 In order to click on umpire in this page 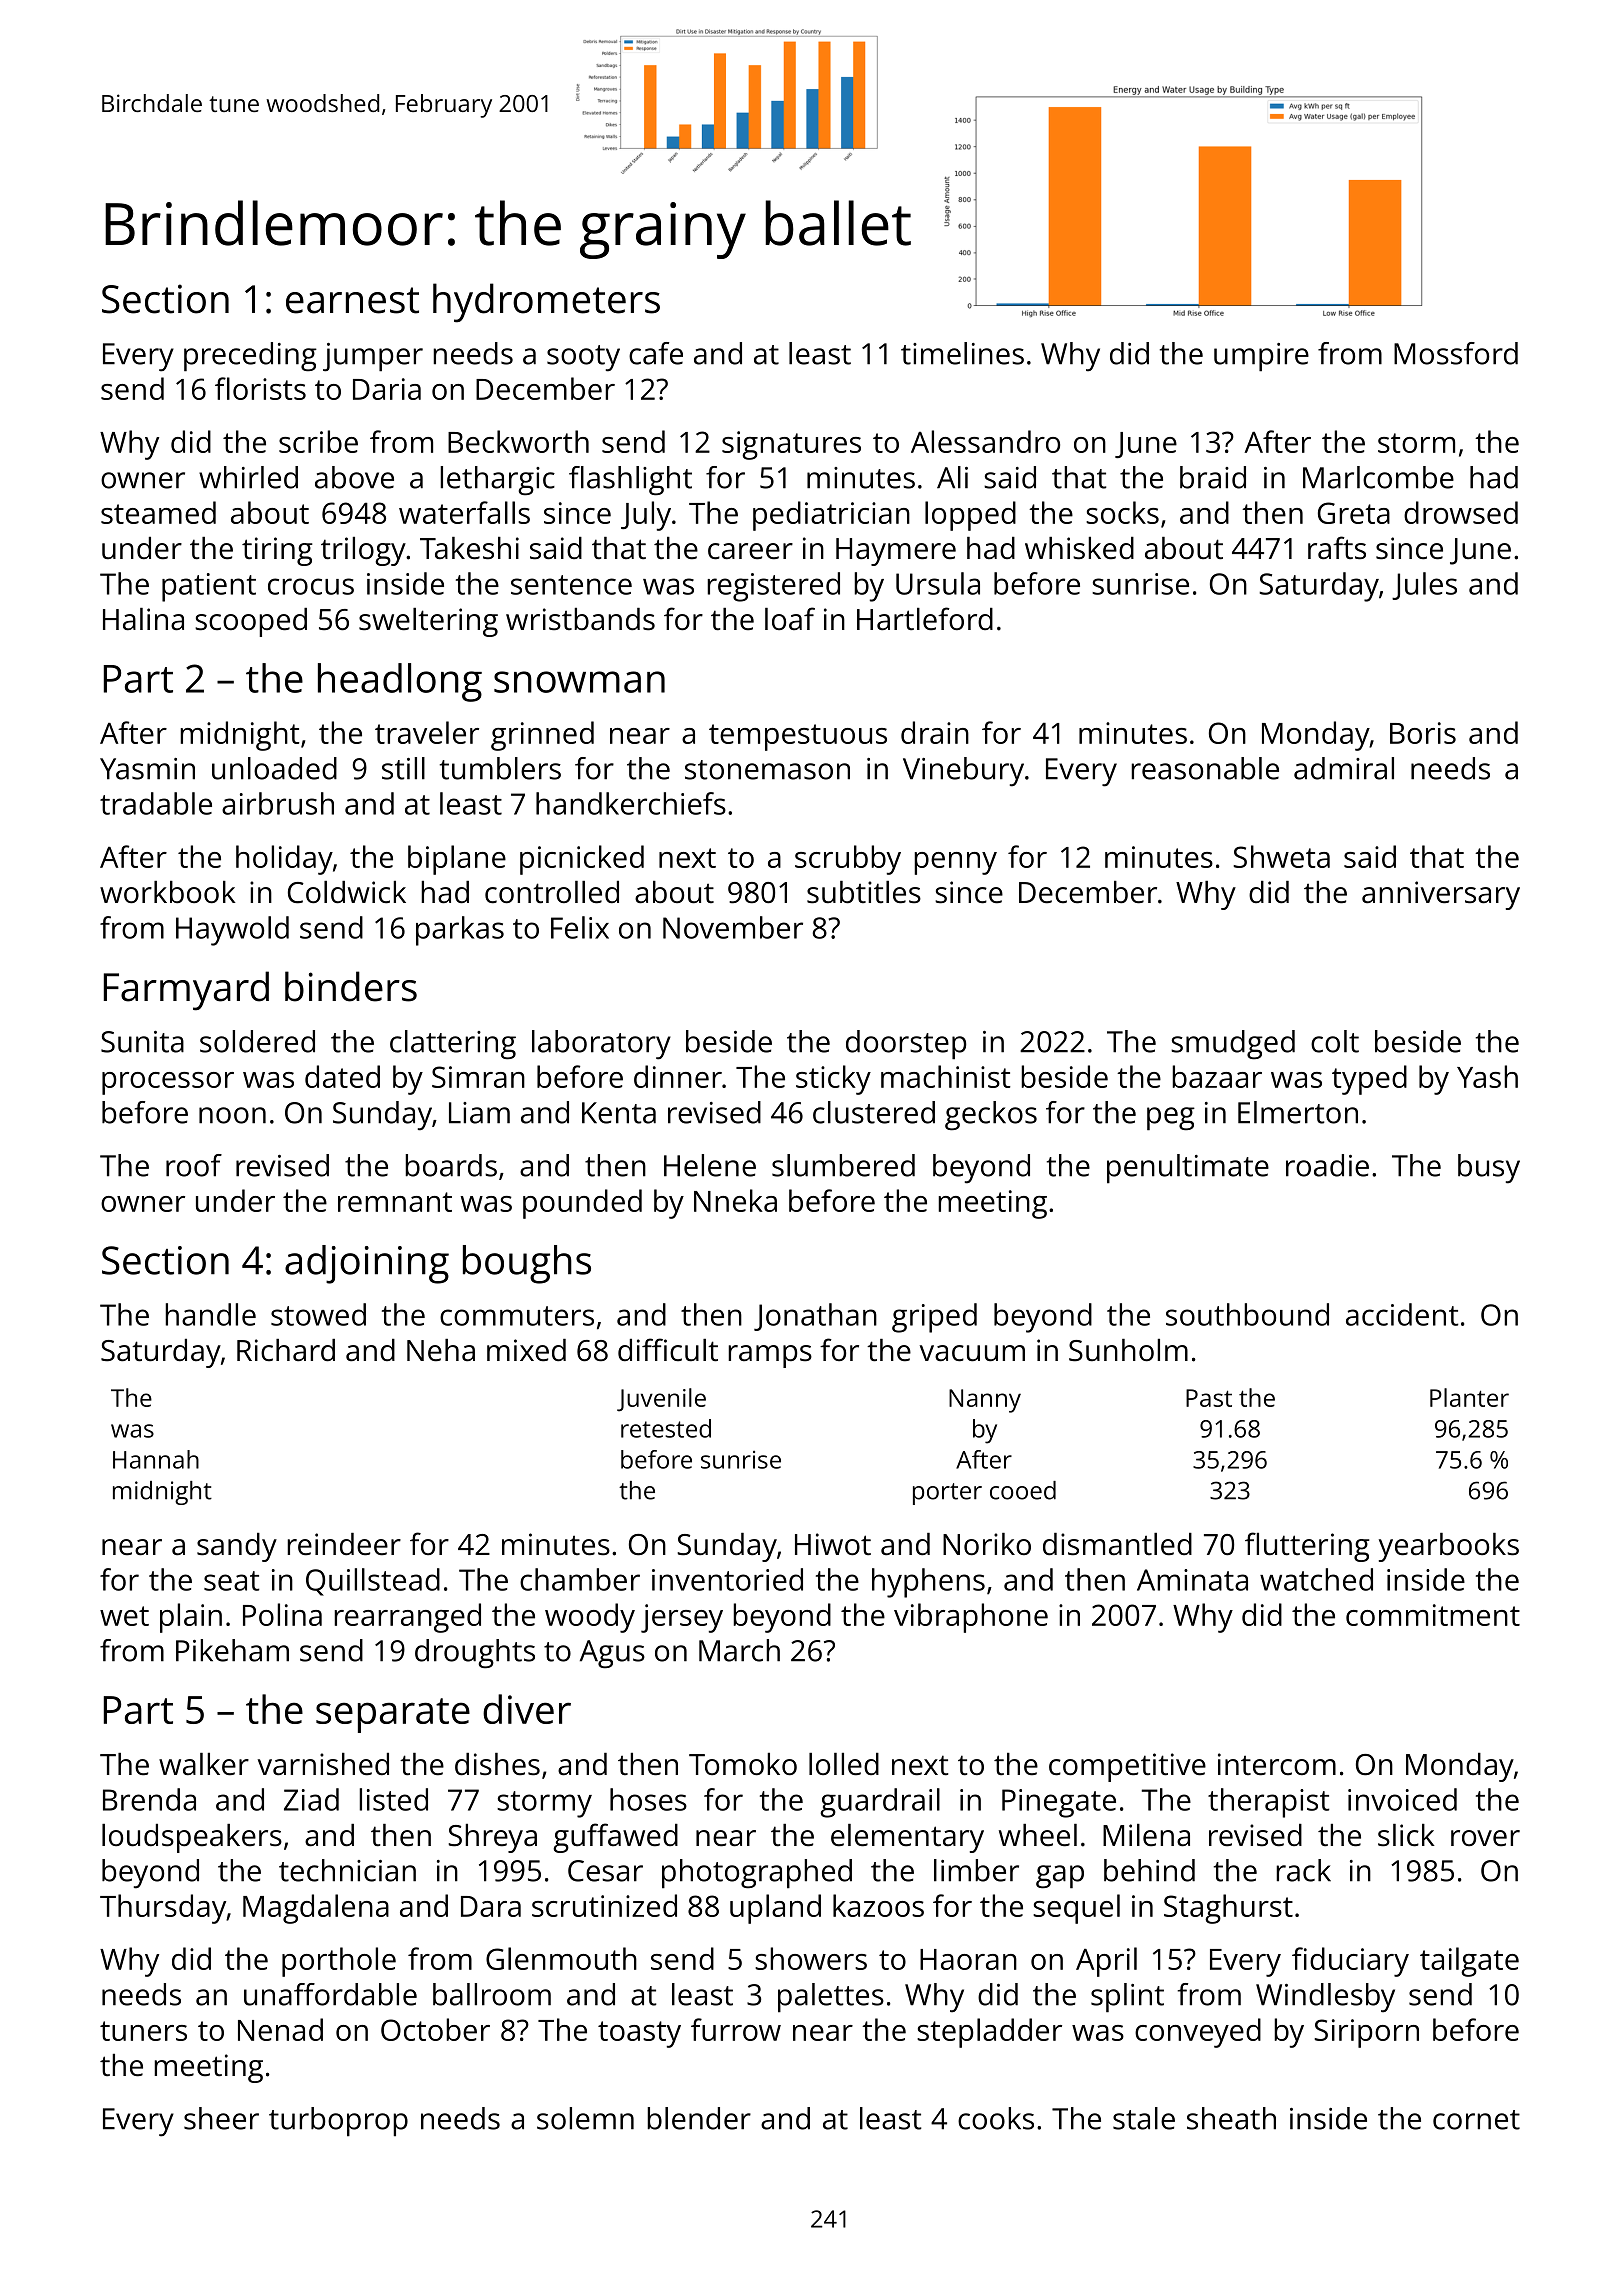, I will do `click(1261, 357)`.
